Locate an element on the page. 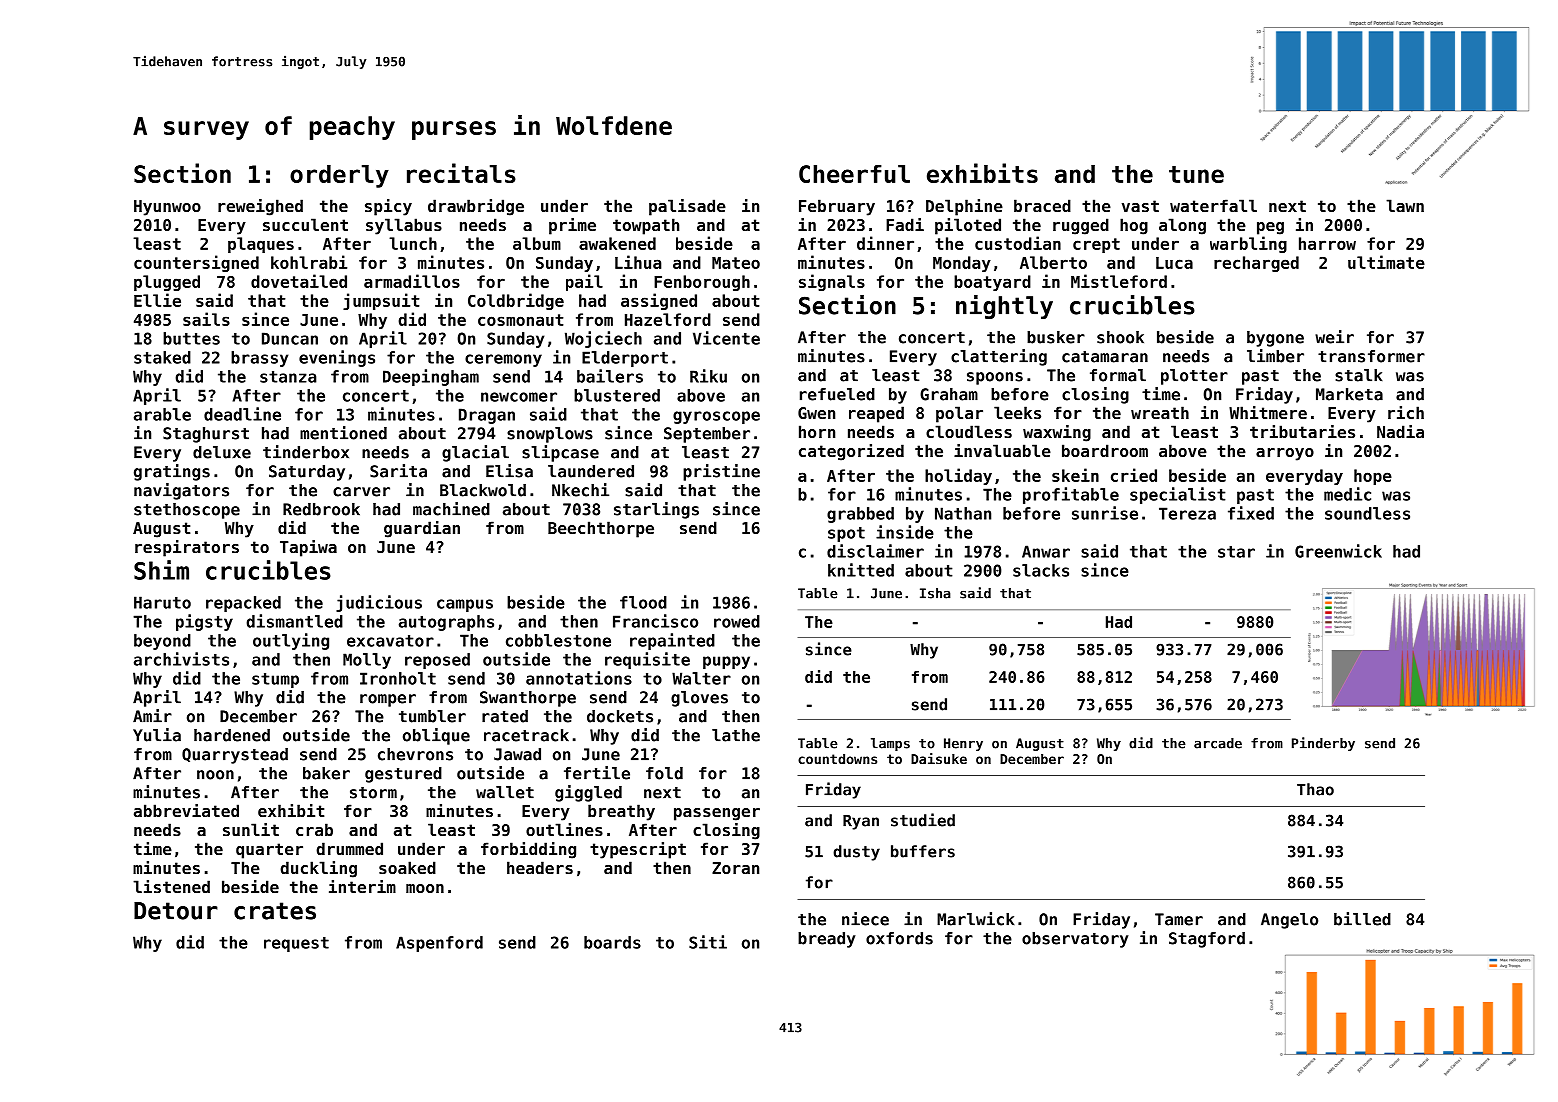 The width and height of the document is (1558, 1102). tune is located at coordinates (1196, 174).
